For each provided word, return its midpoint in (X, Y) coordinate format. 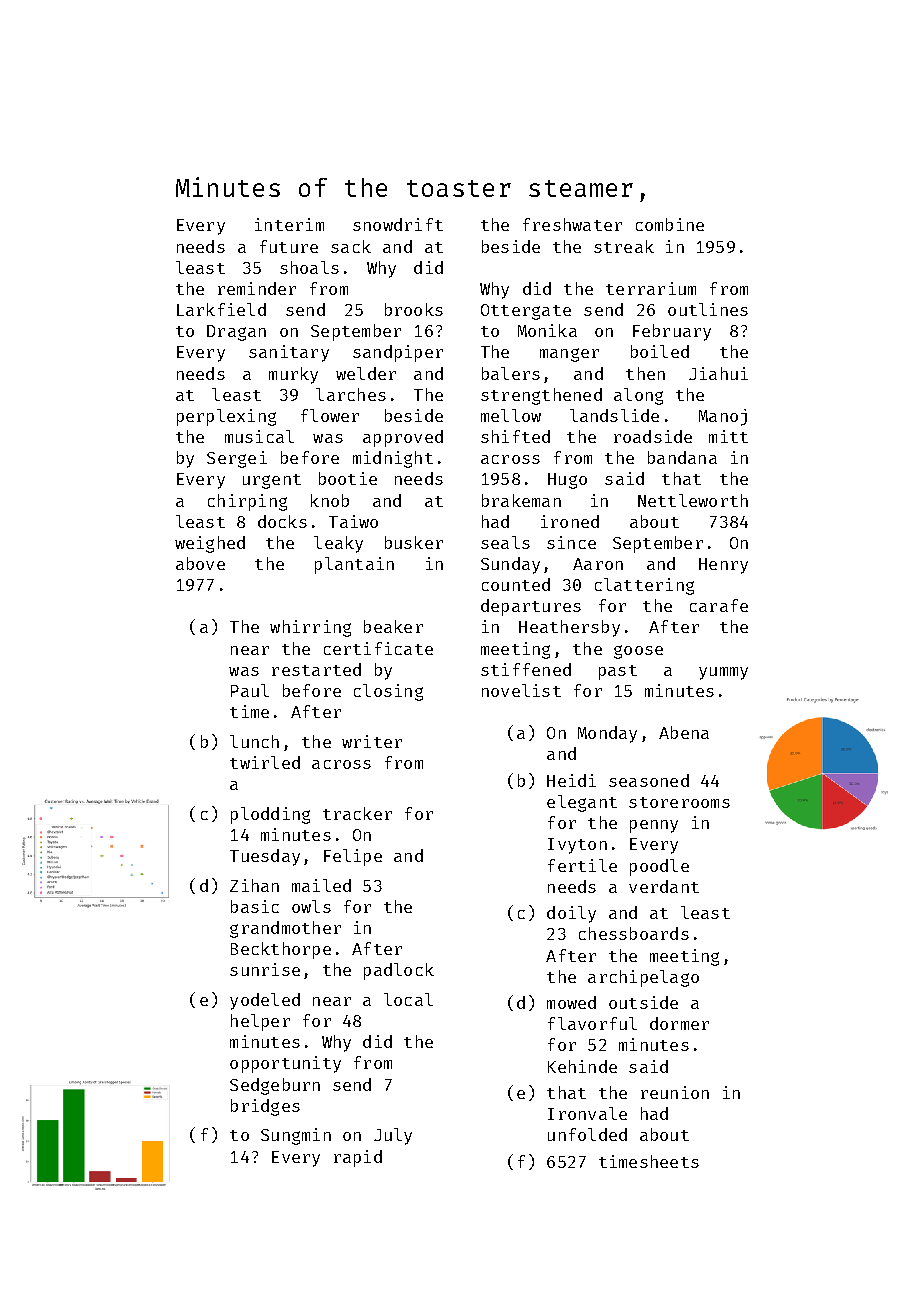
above (200, 563)
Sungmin (296, 1136)
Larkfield (221, 309)
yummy (723, 673)
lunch (254, 741)
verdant (664, 886)
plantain (354, 565)
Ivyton (577, 846)
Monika (547, 330)
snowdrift (398, 224)
